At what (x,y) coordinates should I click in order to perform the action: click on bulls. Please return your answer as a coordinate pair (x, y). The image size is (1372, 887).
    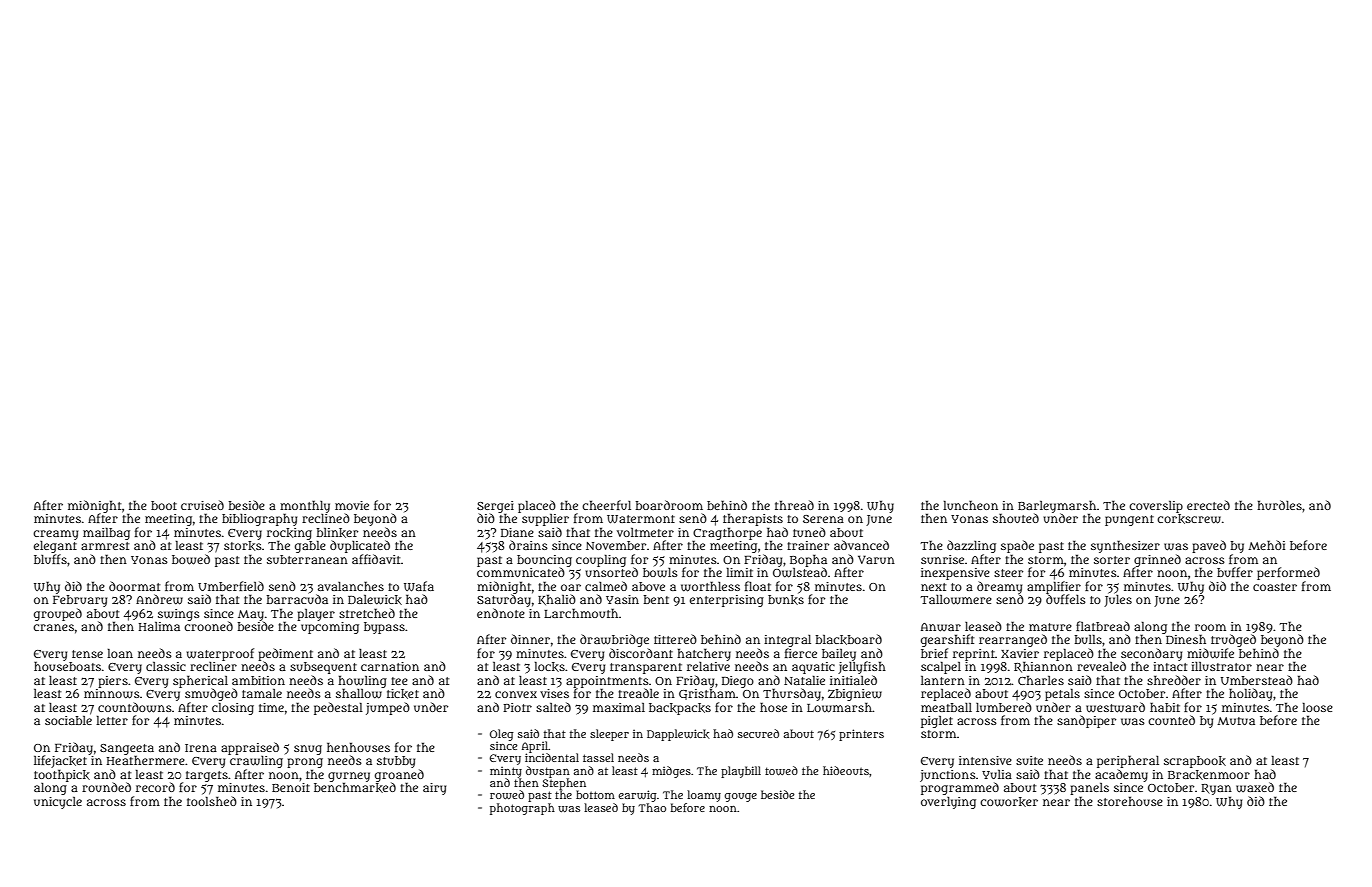
    Looking at the image, I should click on (1088, 639).
